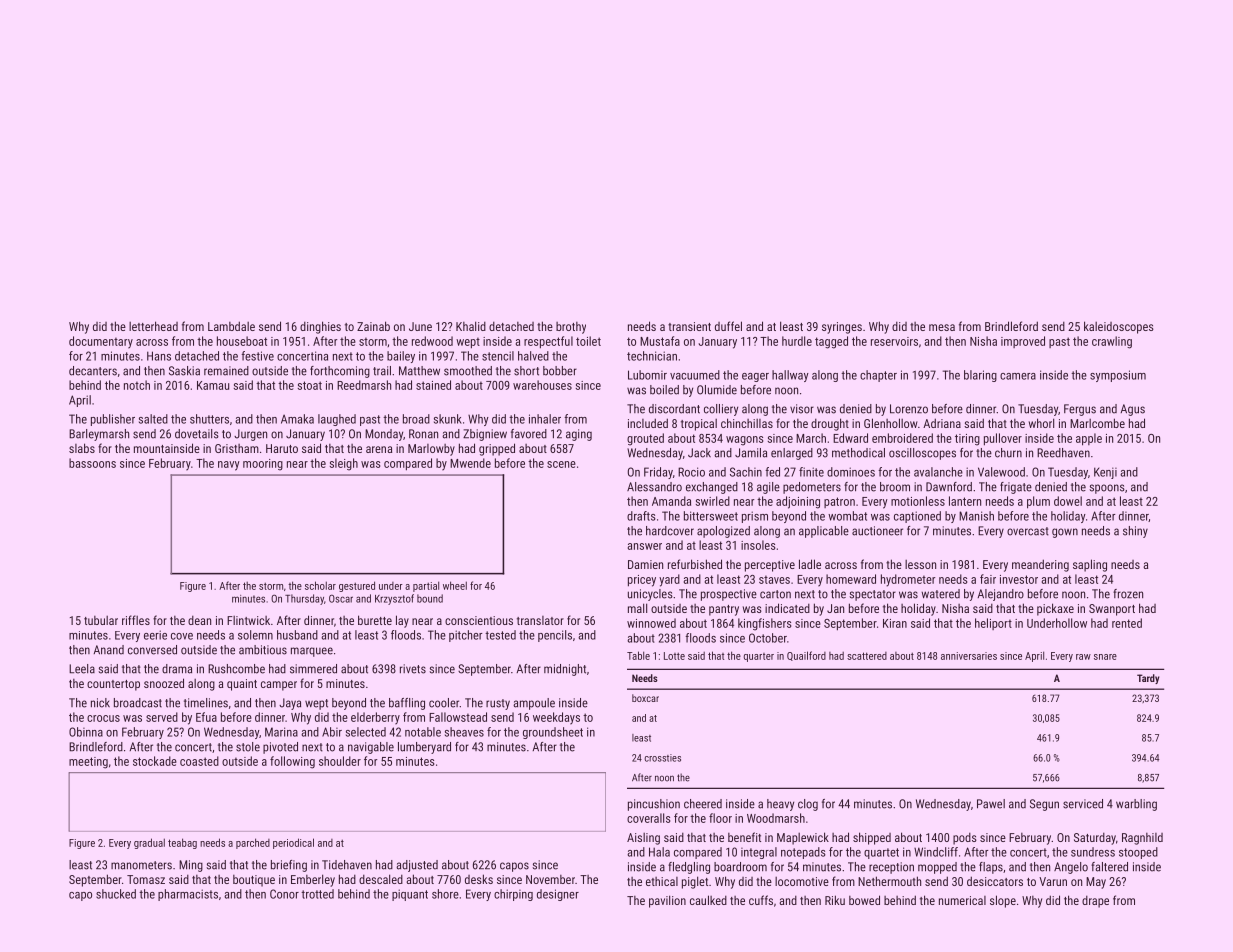  I want to click on crossties, so click(662, 758).
